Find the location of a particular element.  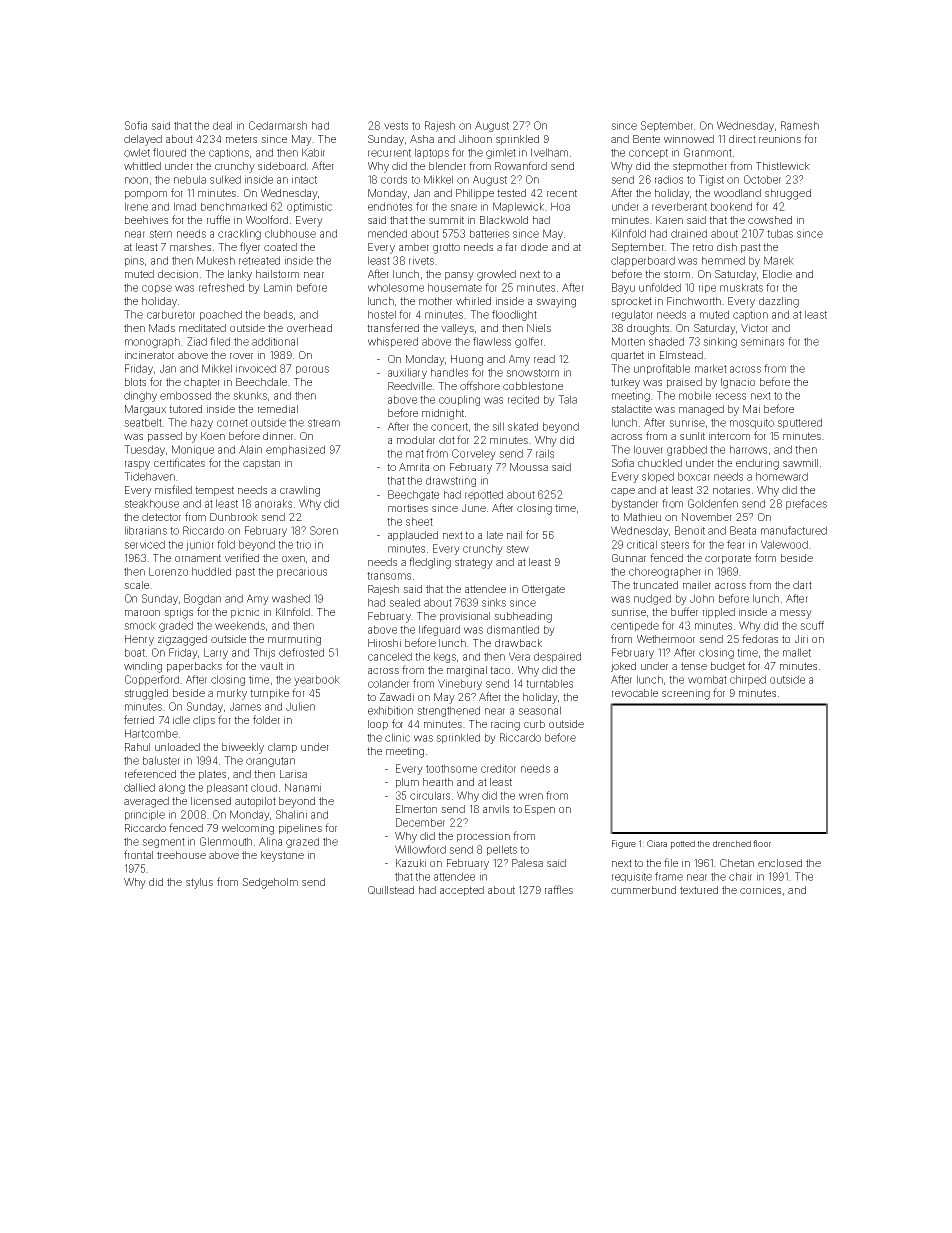

prefaces is located at coordinates (806, 504).
